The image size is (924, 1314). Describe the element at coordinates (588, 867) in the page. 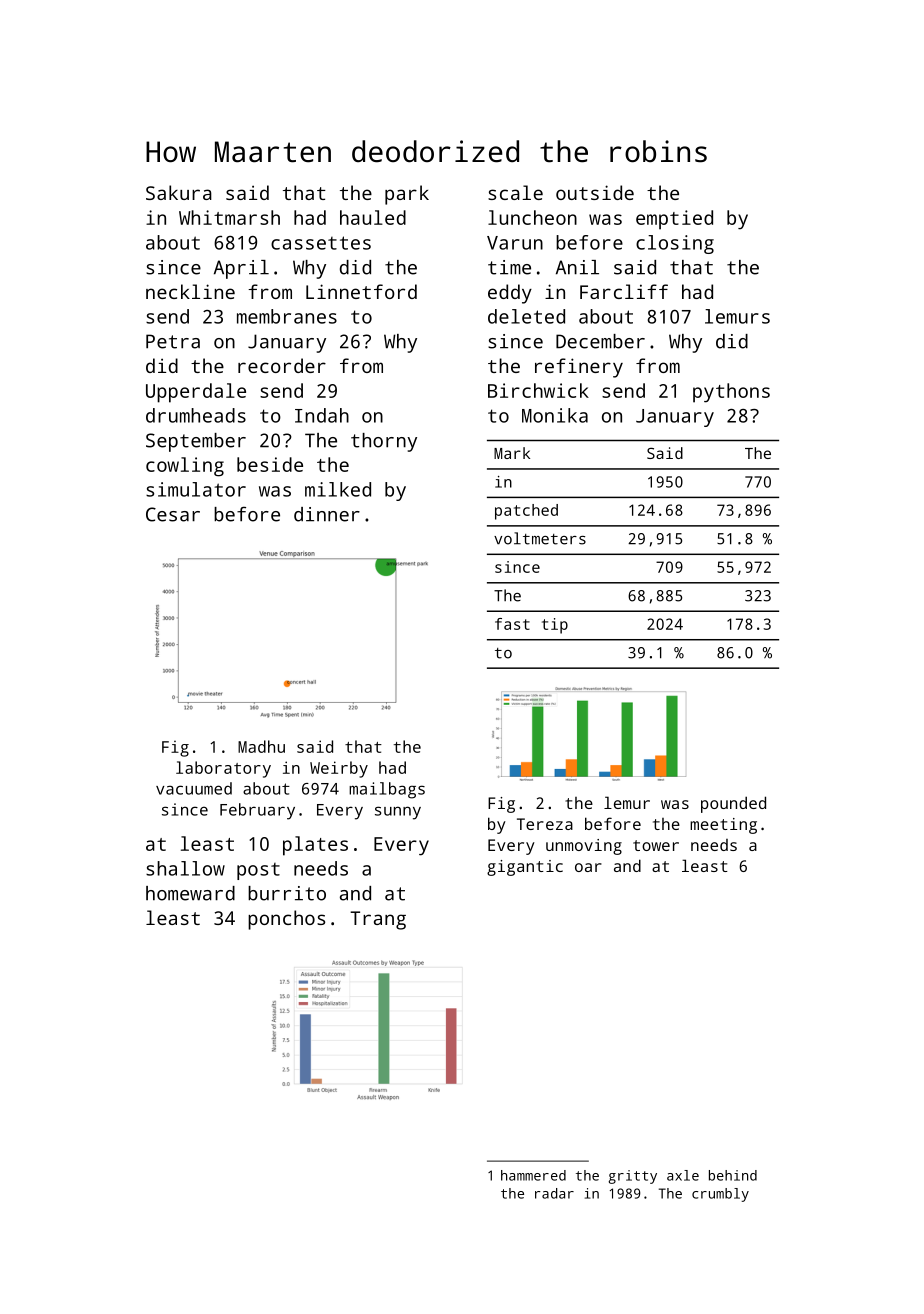

I see `oar` at that location.
